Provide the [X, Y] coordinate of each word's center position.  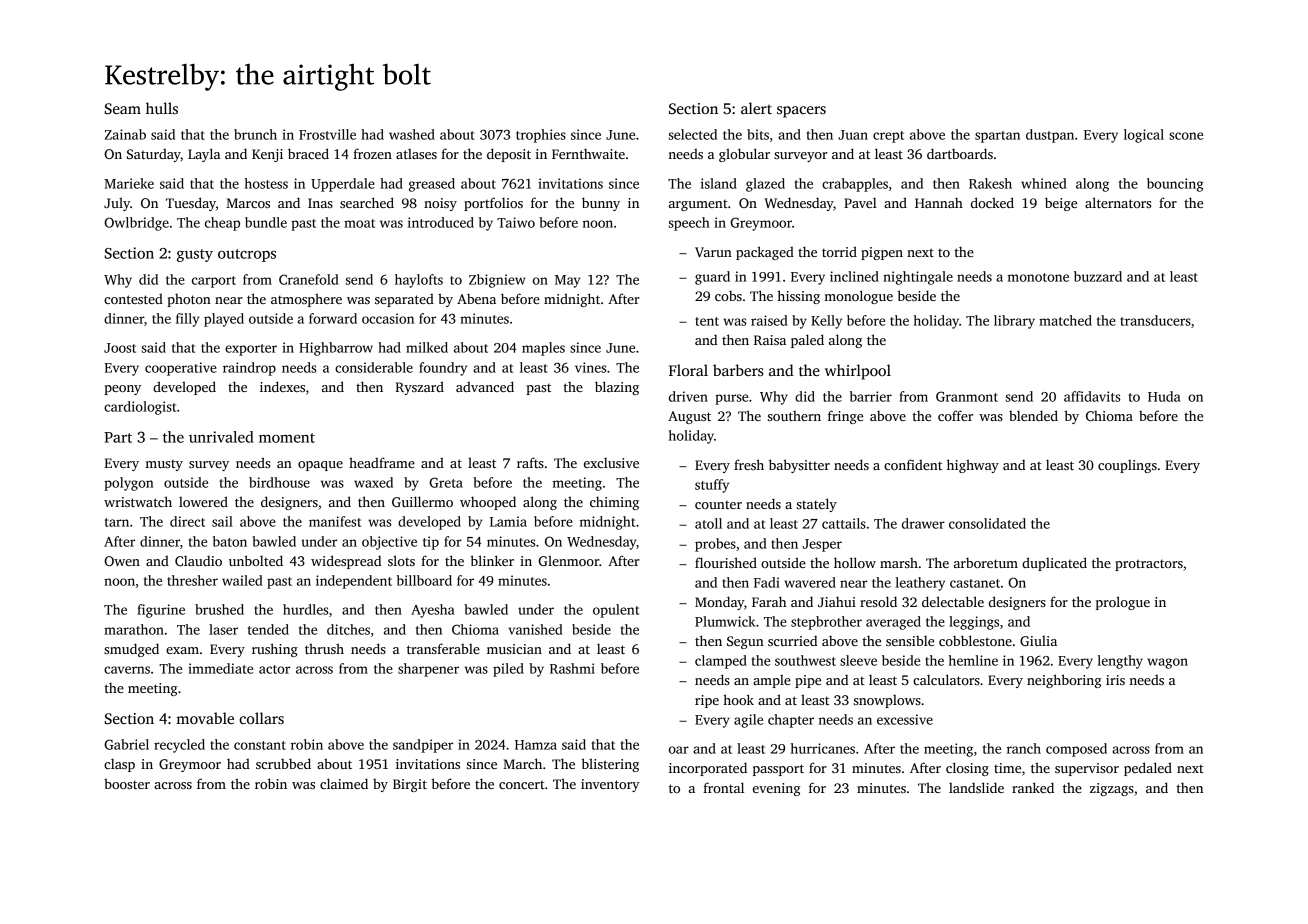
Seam [123, 109]
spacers [801, 112]
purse [731, 399]
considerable [374, 367]
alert [756, 108]
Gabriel [126, 744]
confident [913, 464]
